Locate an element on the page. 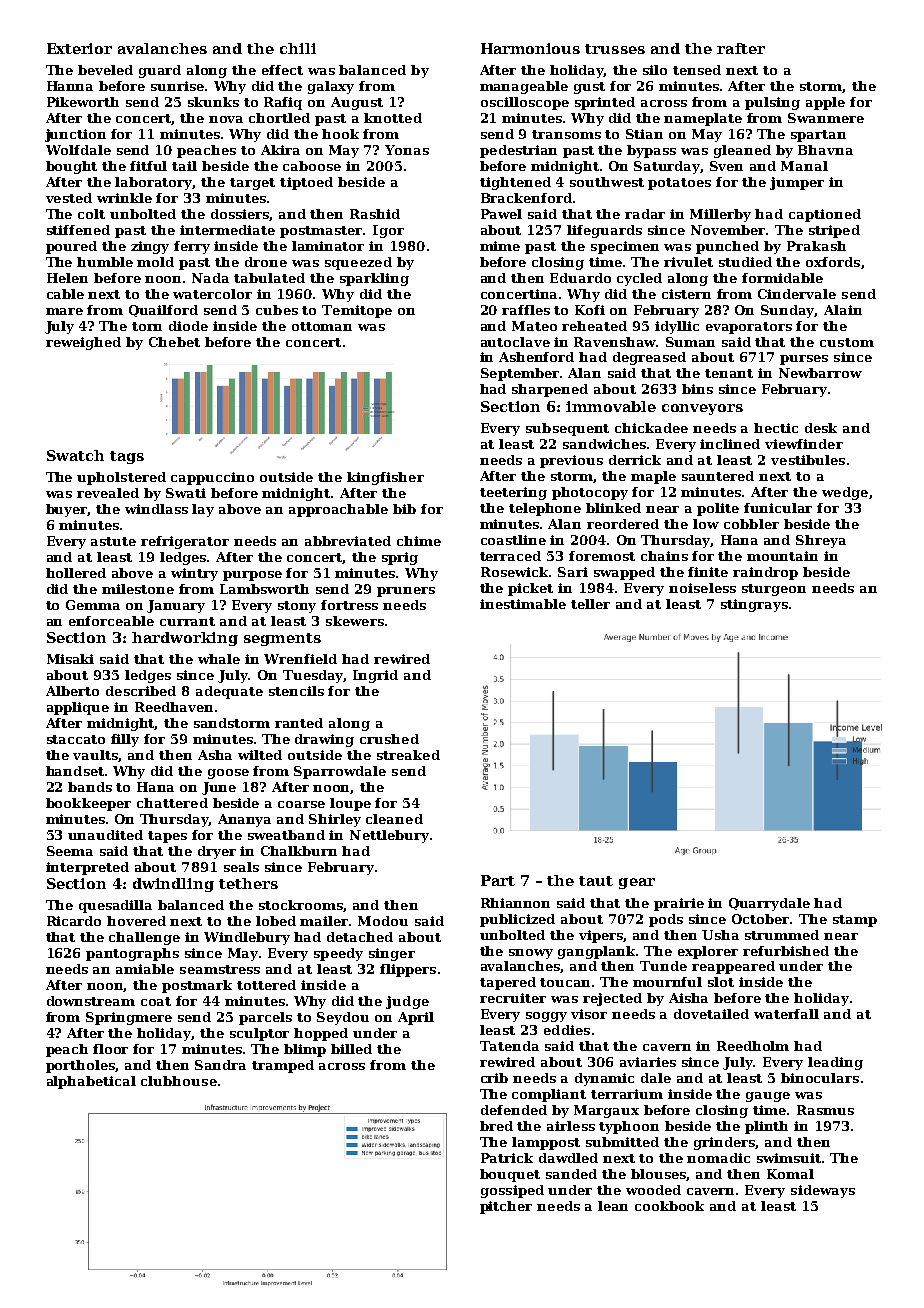 Image resolution: width=924 pixels, height=1308 pixels. Mateo is located at coordinates (534, 326).
